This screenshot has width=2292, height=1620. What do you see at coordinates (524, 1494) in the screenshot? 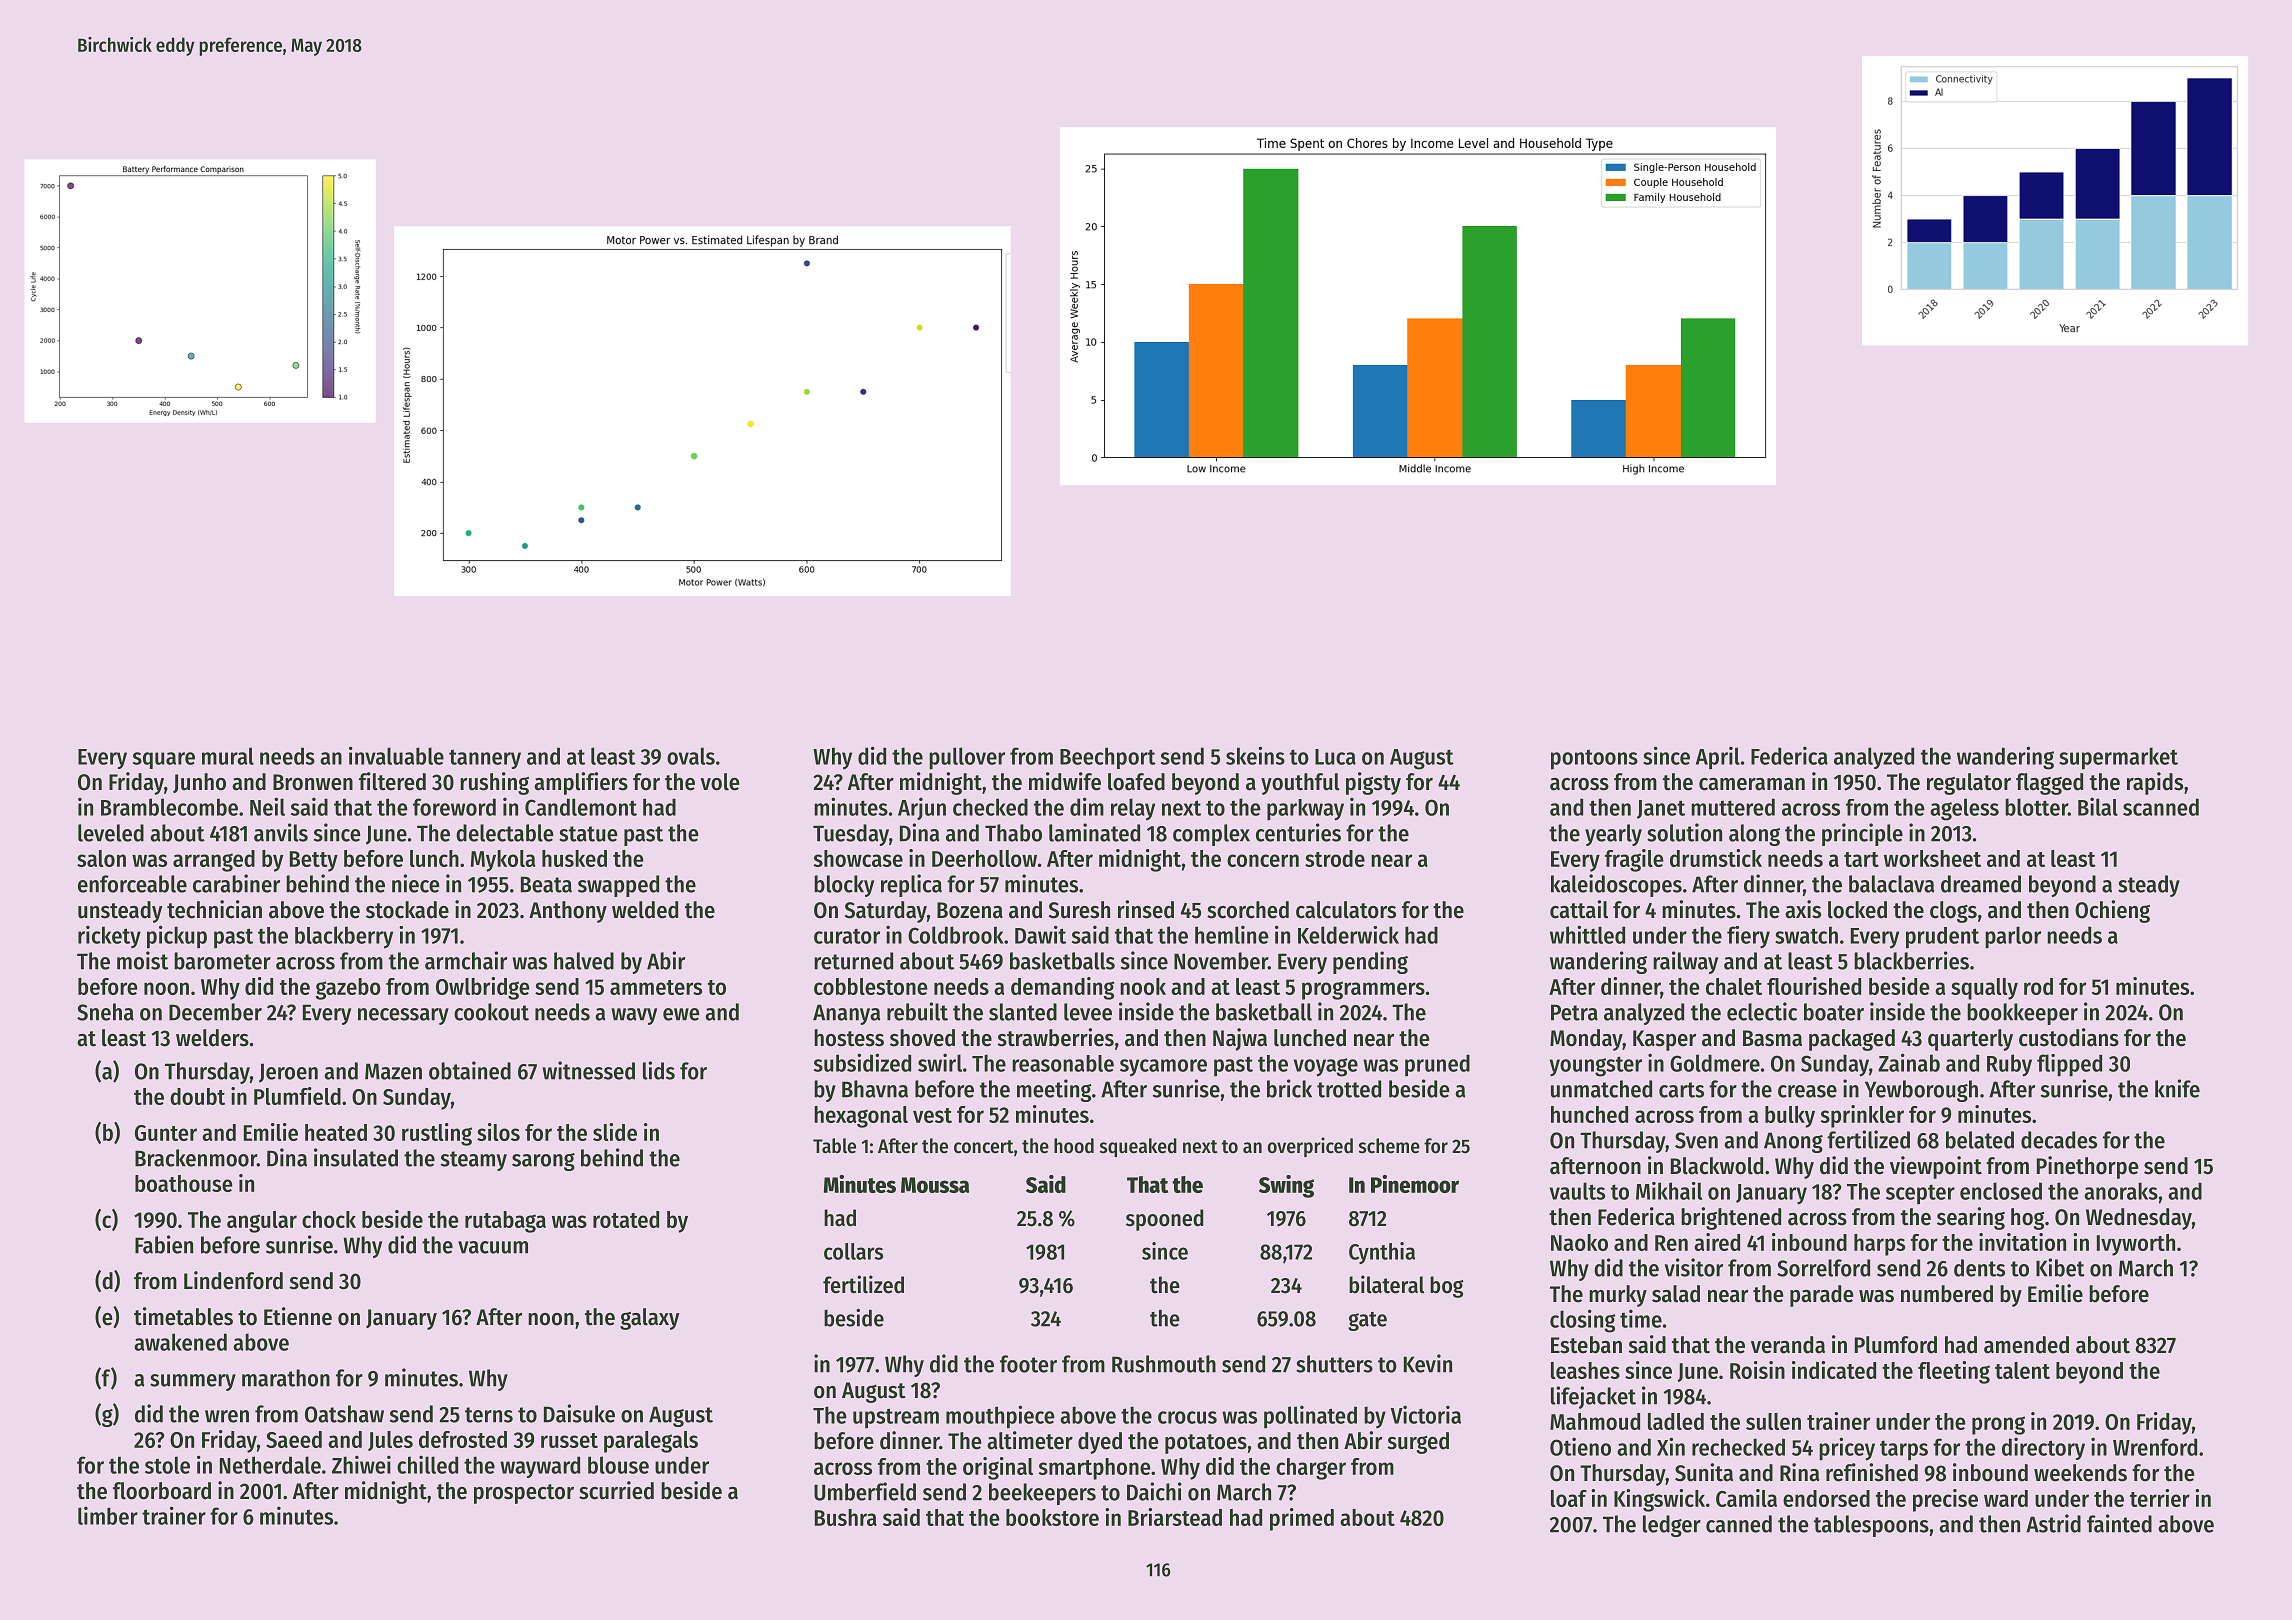
I see `prospector` at bounding box center [524, 1494].
